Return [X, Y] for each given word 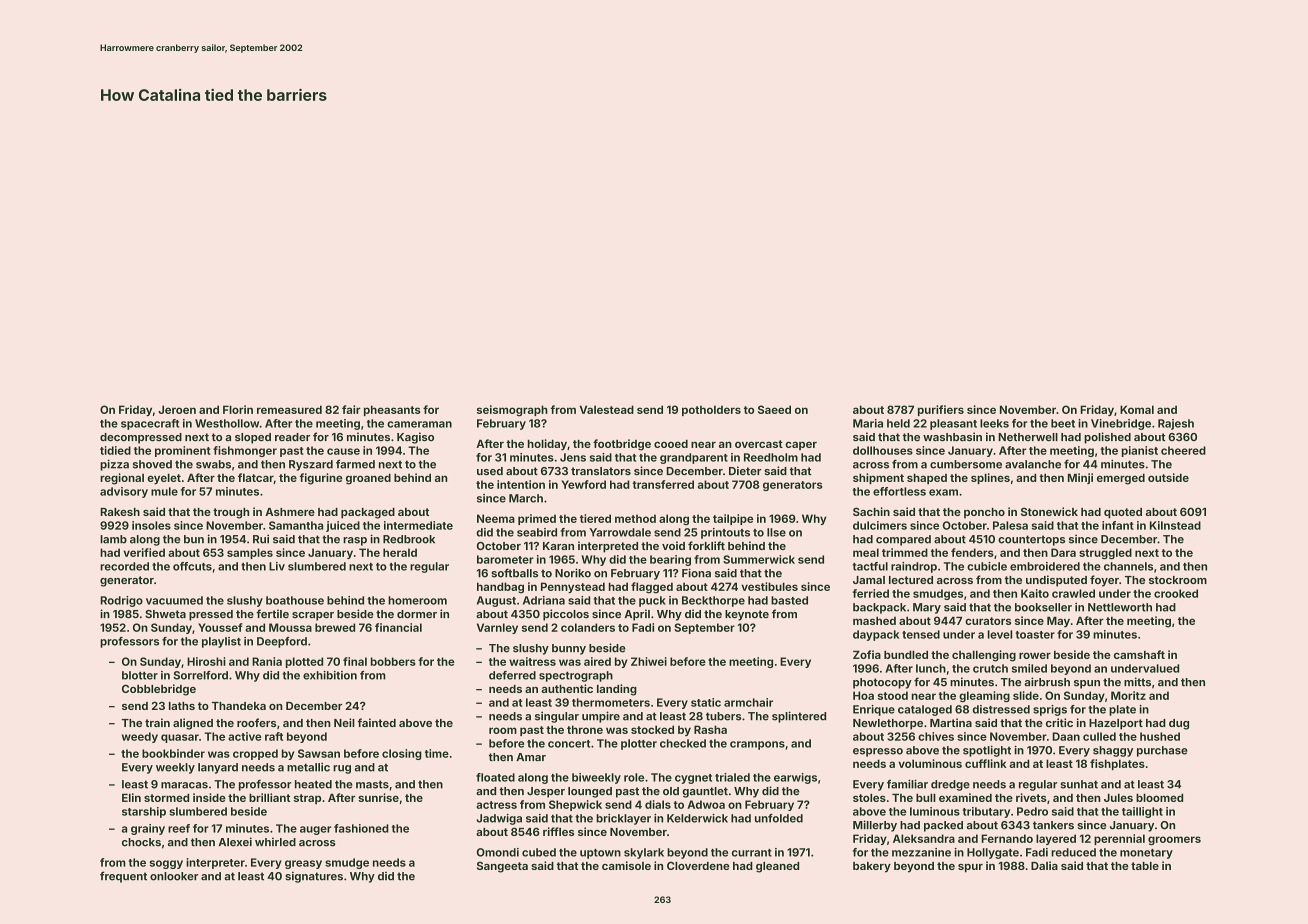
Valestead [607, 409]
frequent [123, 877]
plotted [304, 662]
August [496, 601]
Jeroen [177, 409]
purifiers [941, 410]
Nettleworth [1120, 607]
